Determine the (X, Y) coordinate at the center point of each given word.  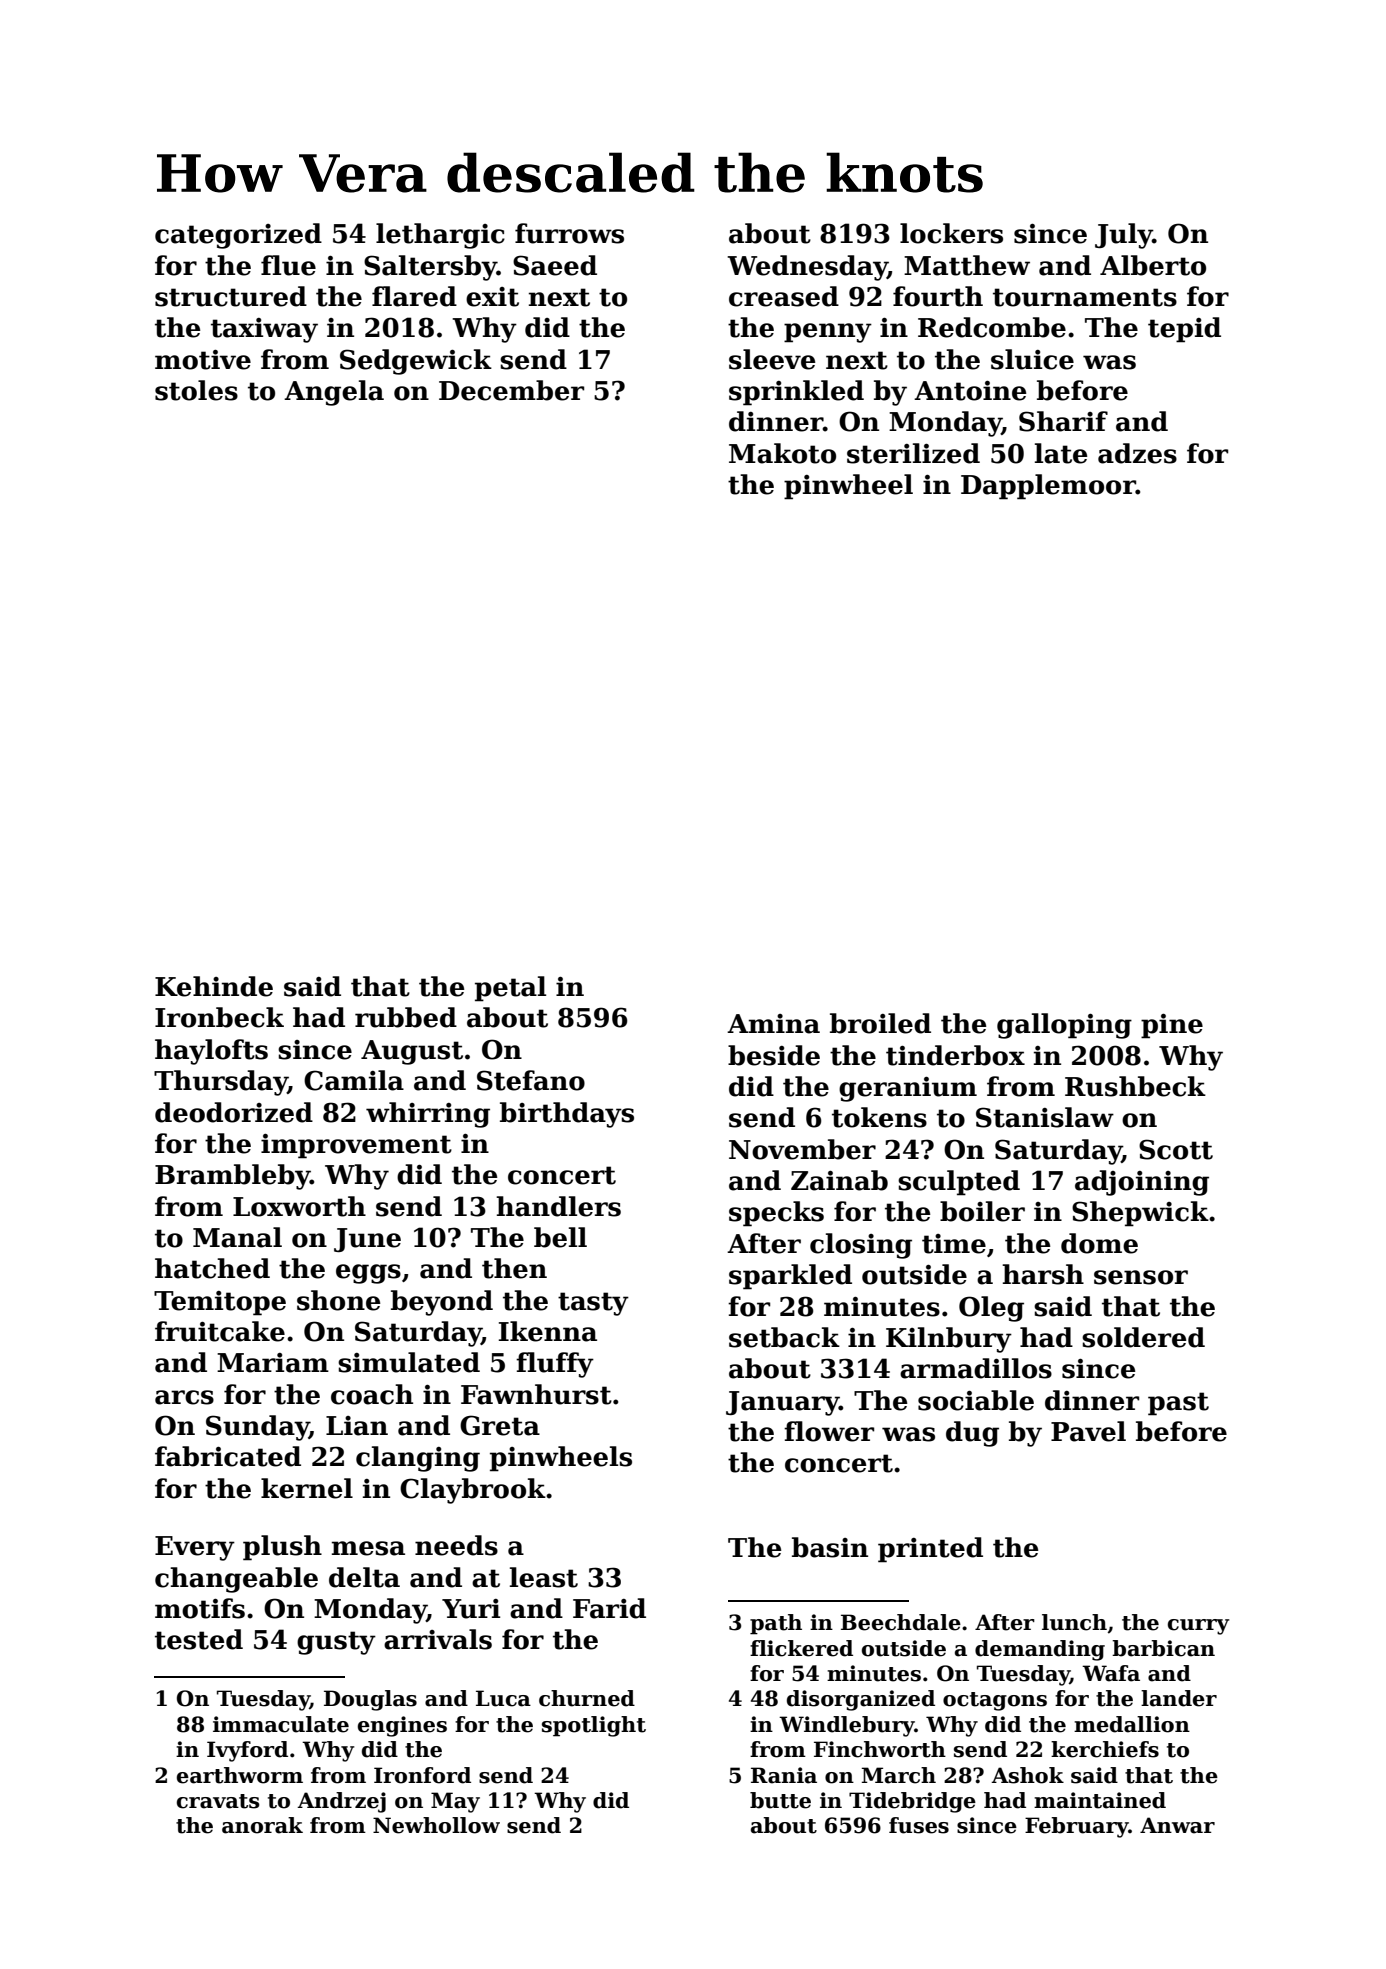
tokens (879, 1117)
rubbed (406, 1017)
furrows (569, 233)
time (954, 1244)
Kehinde (214, 986)
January (782, 1403)
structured (231, 296)
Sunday (257, 1428)
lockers (951, 233)
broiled (880, 1023)
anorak (262, 1825)
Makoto (782, 453)
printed (930, 1550)
